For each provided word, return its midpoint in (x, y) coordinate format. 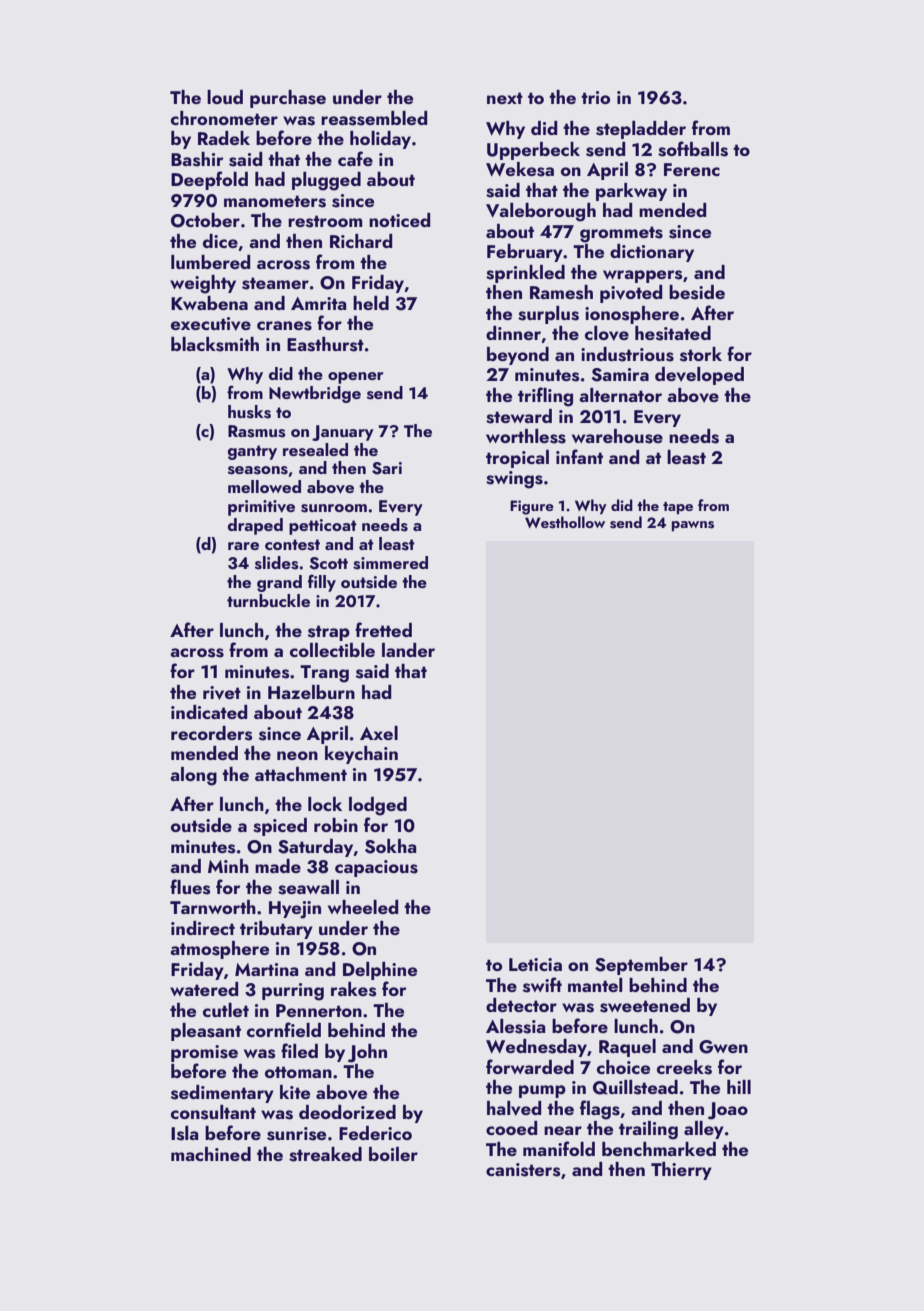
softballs (693, 149)
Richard (361, 241)
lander (408, 650)
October (205, 220)
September (641, 966)
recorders (211, 733)
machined (211, 1154)
